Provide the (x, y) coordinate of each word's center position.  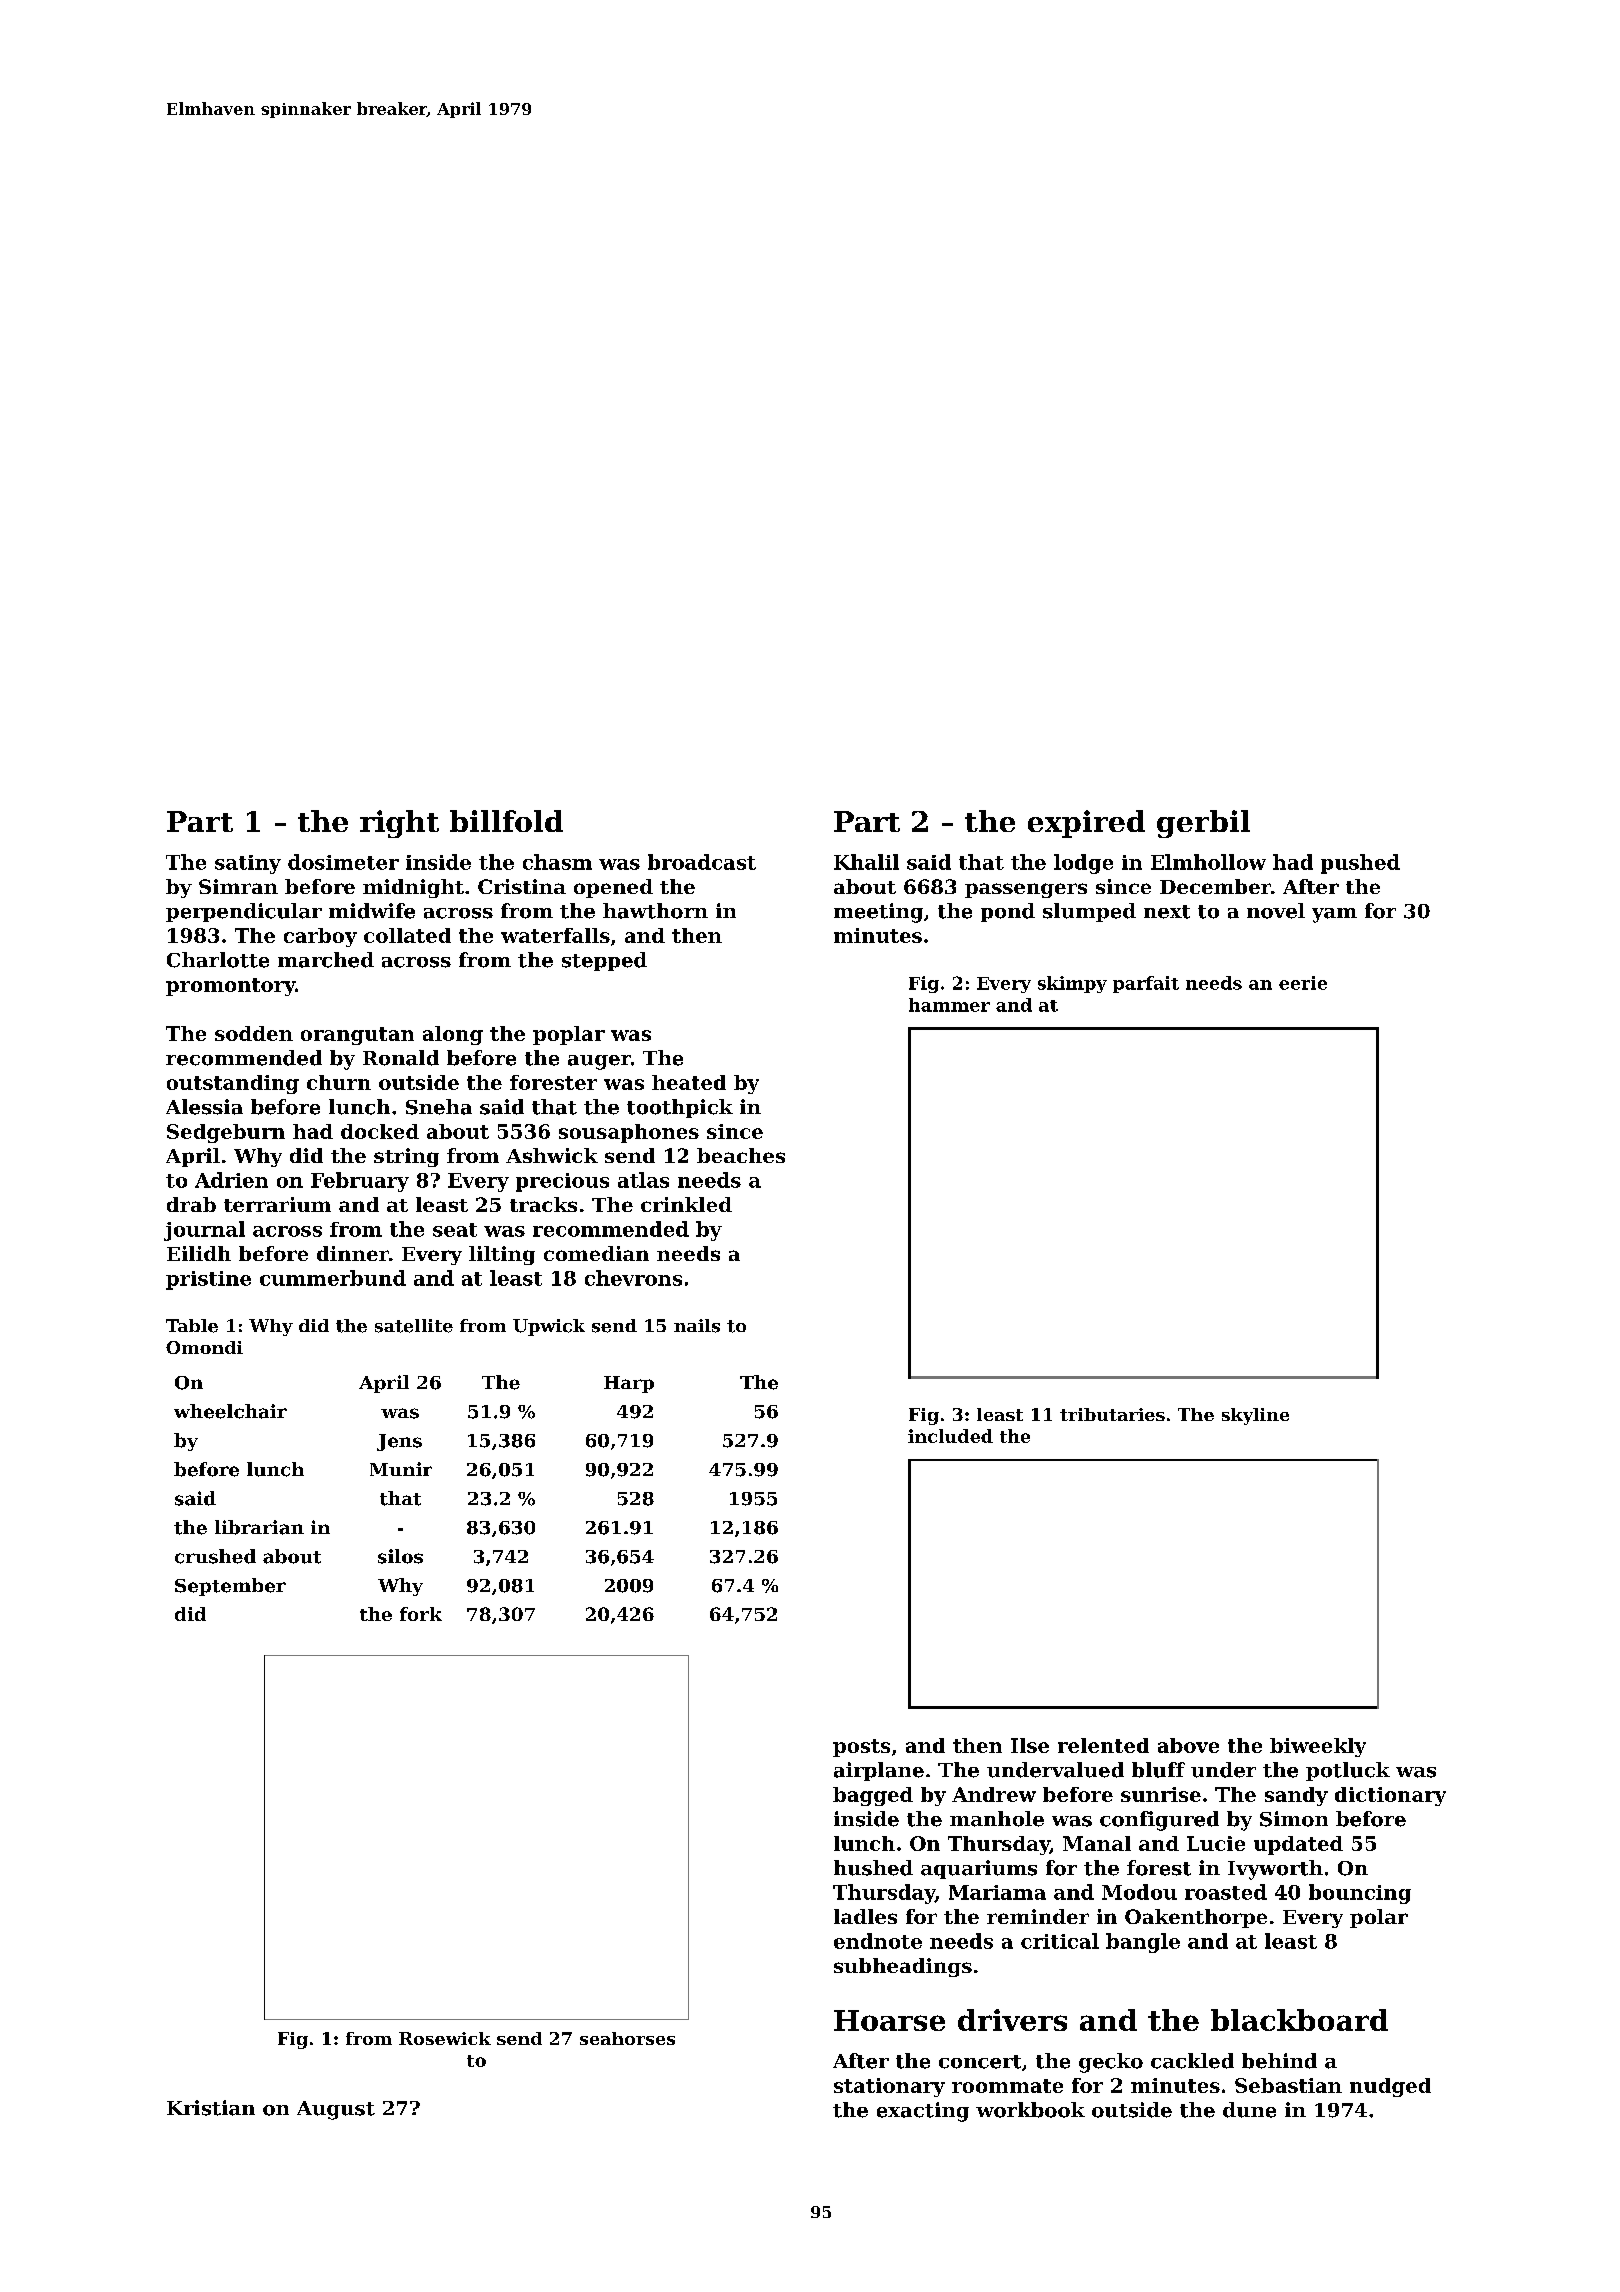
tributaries (1112, 1414)
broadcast (702, 862)
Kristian (211, 2108)
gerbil (1203, 824)
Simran (238, 886)
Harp (629, 1384)
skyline (1255, 1416)
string (406, 1157)
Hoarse (889, 2020)
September (230, 1587)
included (950, 1436)
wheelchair (230, 1411)
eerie (1303, 983)
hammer (949, 1005)
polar (1379, 1918)
